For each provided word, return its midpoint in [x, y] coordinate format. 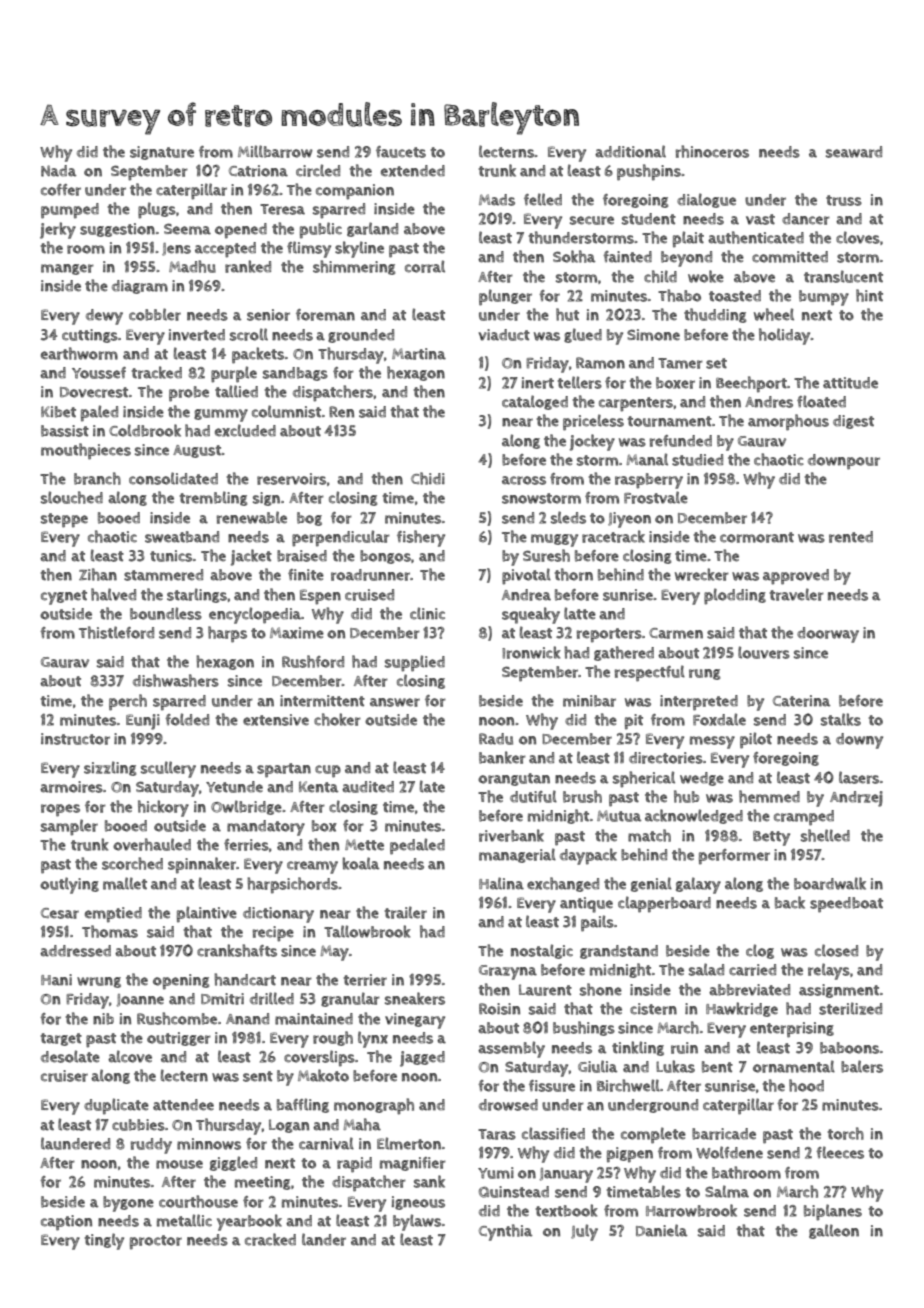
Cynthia [505, 1232]
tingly [104, 1241]
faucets [401, 152]
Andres [769, 402]
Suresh [546, 555]
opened [241, 231]
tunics [171, 556]
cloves [858, 237]
